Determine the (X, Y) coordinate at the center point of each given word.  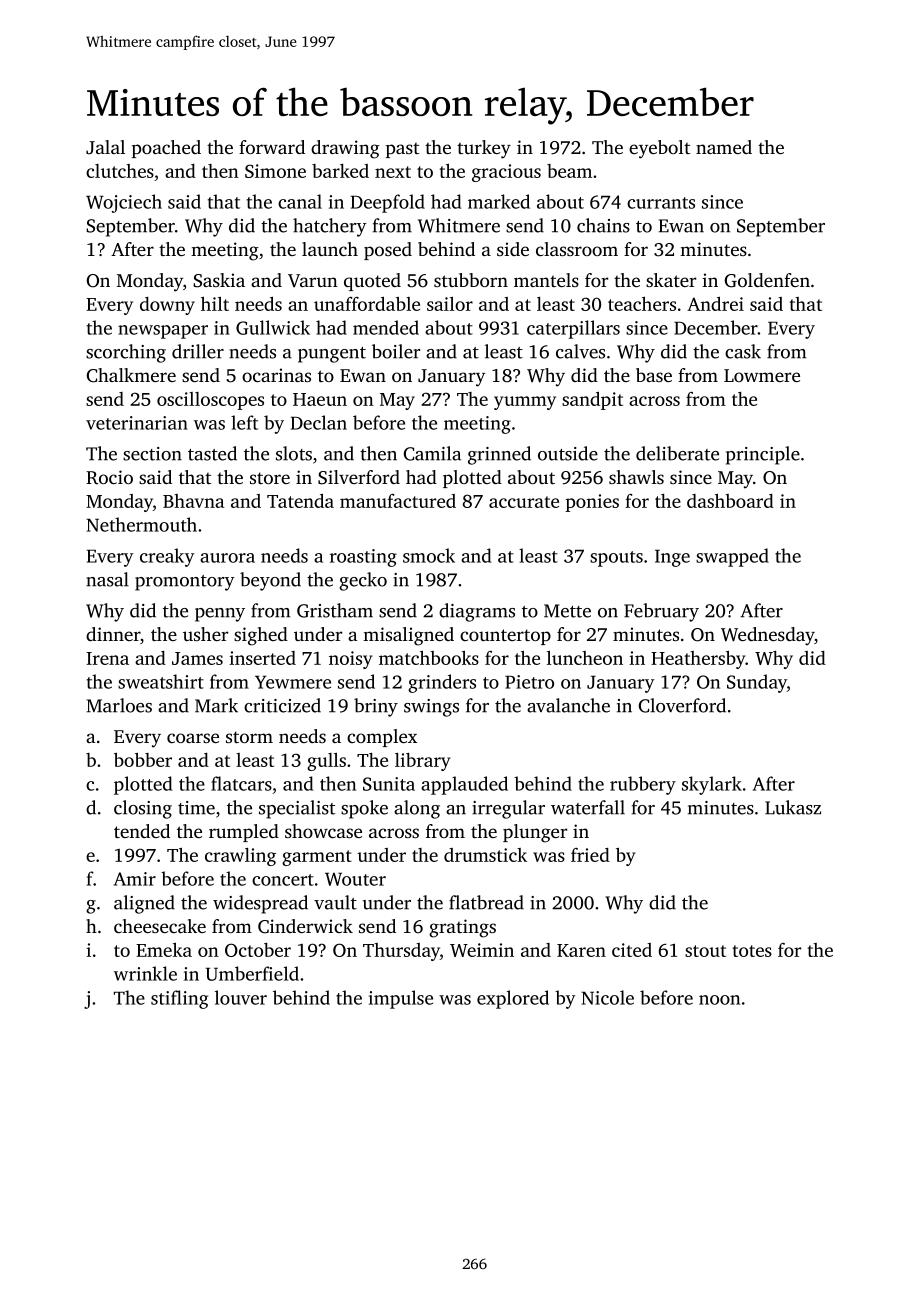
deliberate (677, 453)
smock (429, 555)
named (724, 147)
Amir (135, 879)
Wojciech (124, 203)
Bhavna (194, 501)
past (402, 150)
